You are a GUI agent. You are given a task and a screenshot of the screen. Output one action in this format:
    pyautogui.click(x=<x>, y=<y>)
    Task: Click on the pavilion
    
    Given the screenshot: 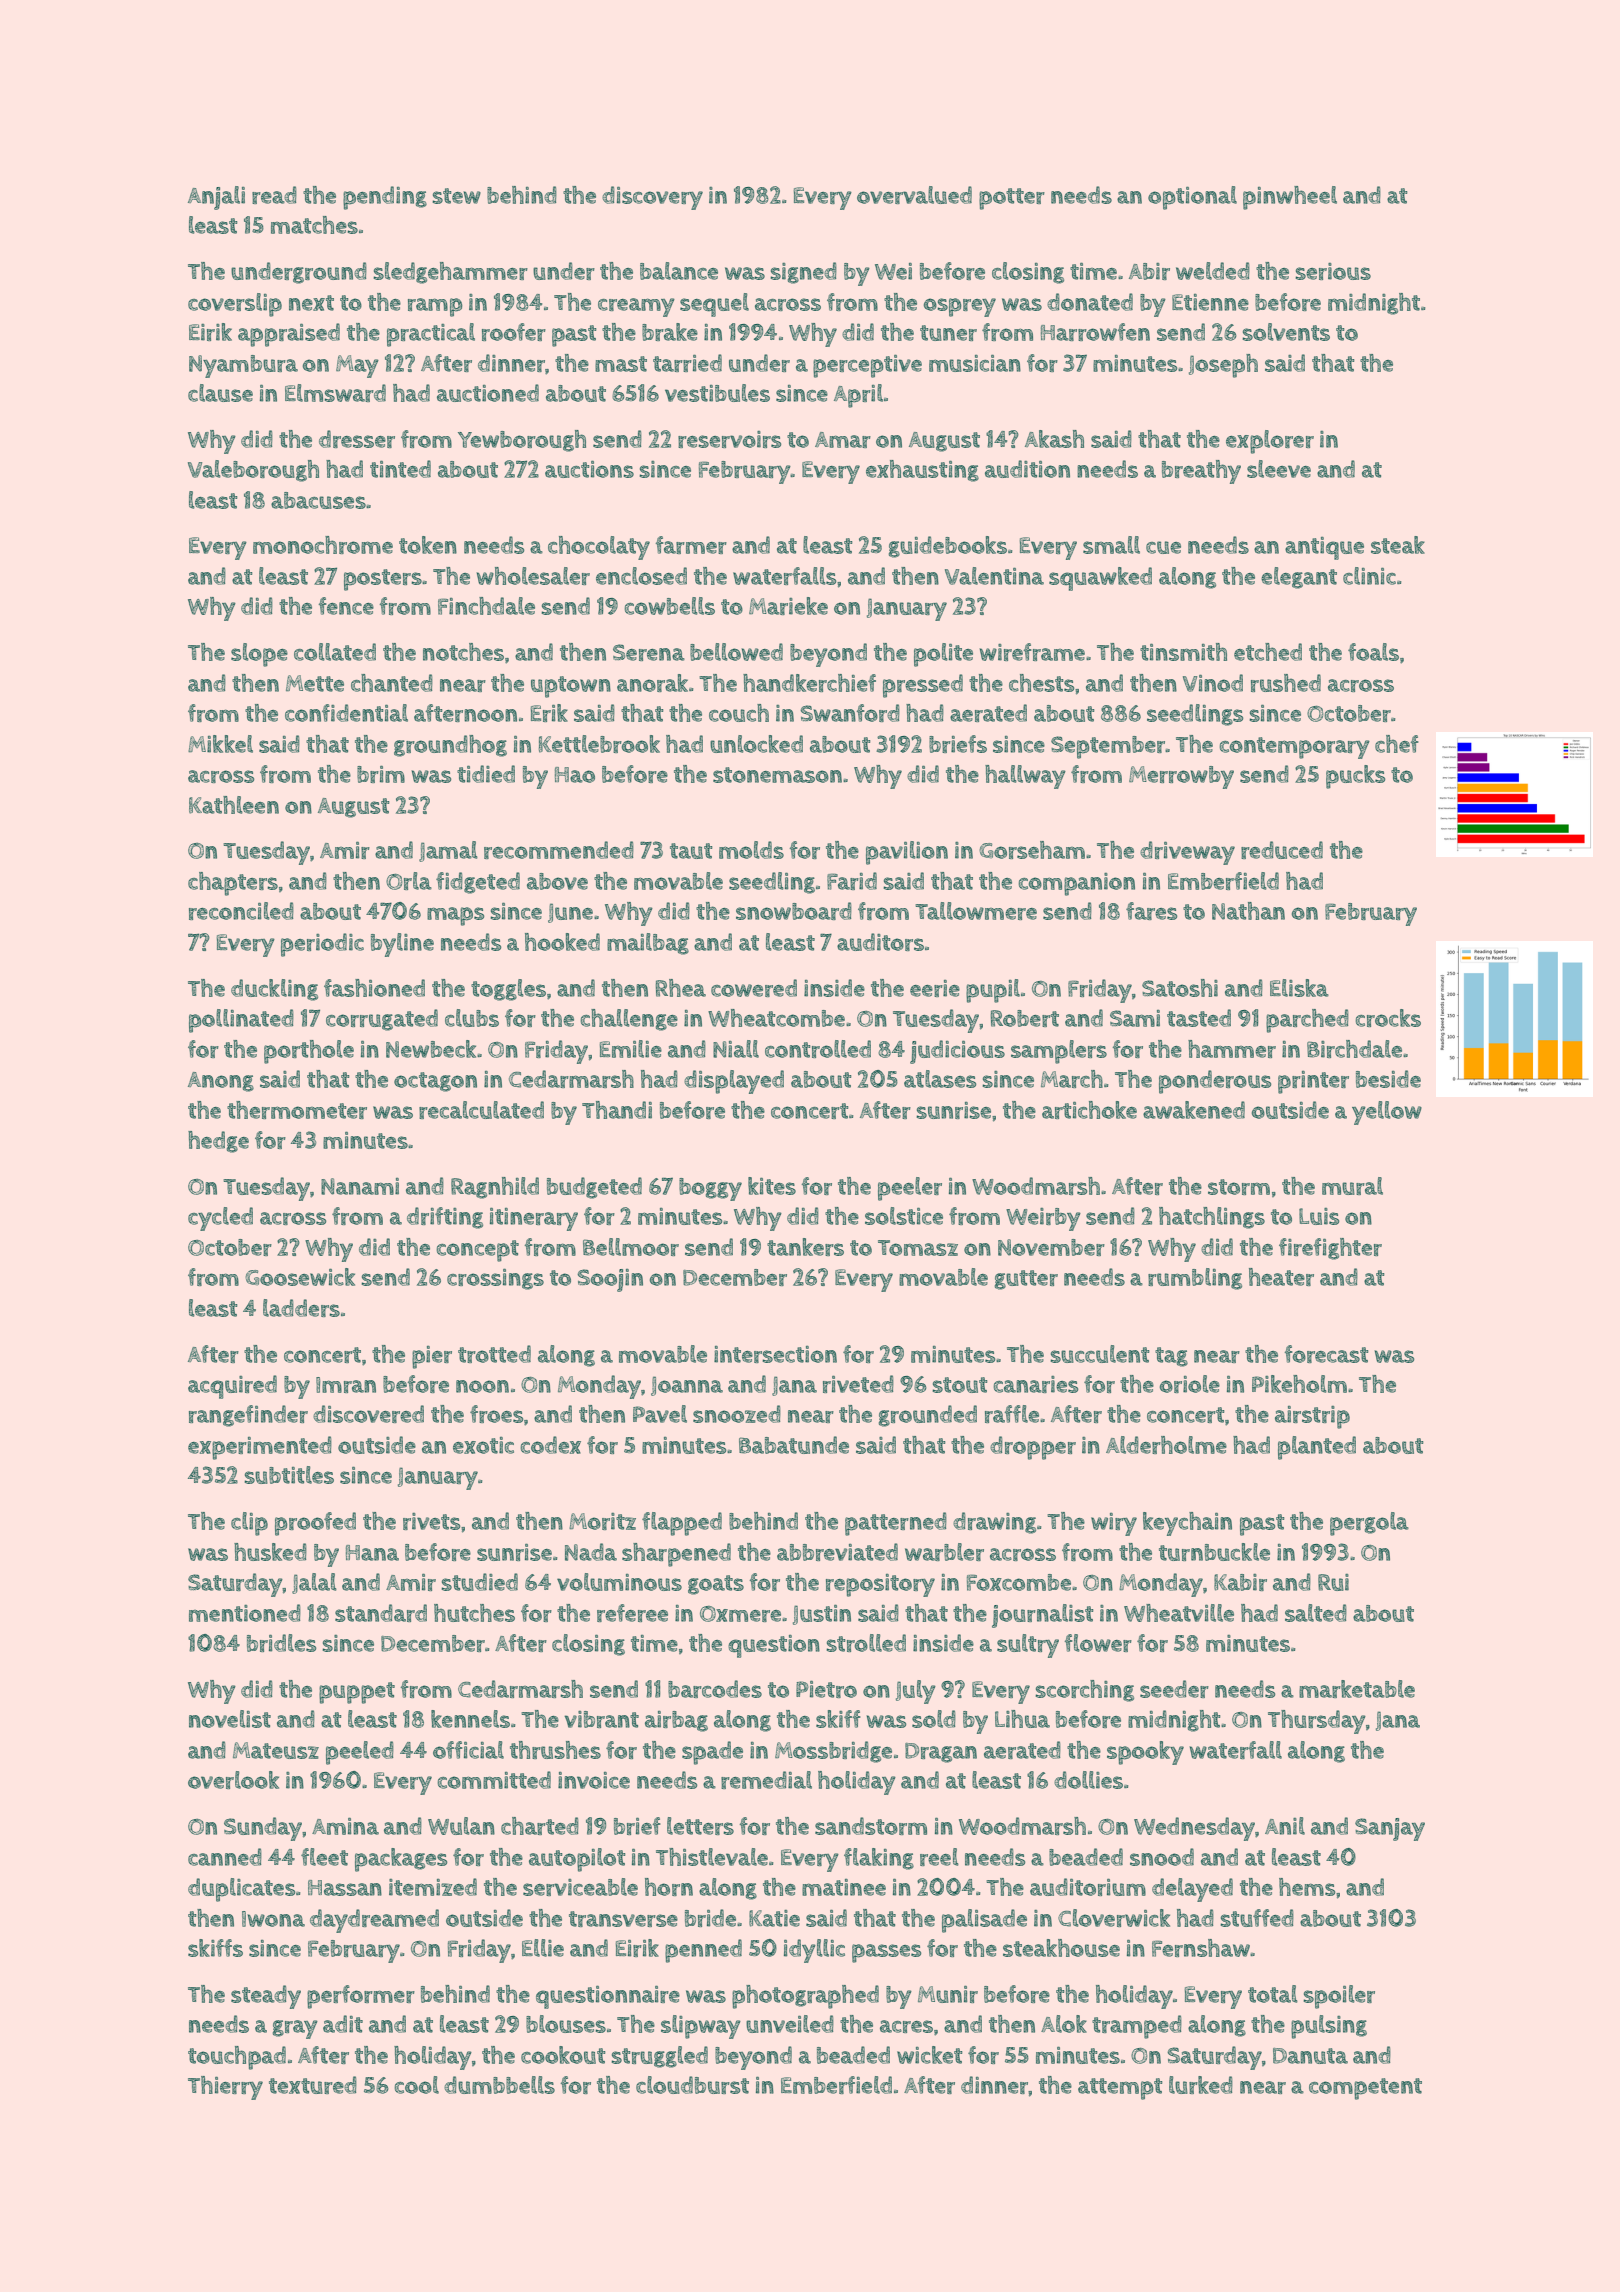 What is the action you would take?
    pyautogui.click(x=907, y=853)
